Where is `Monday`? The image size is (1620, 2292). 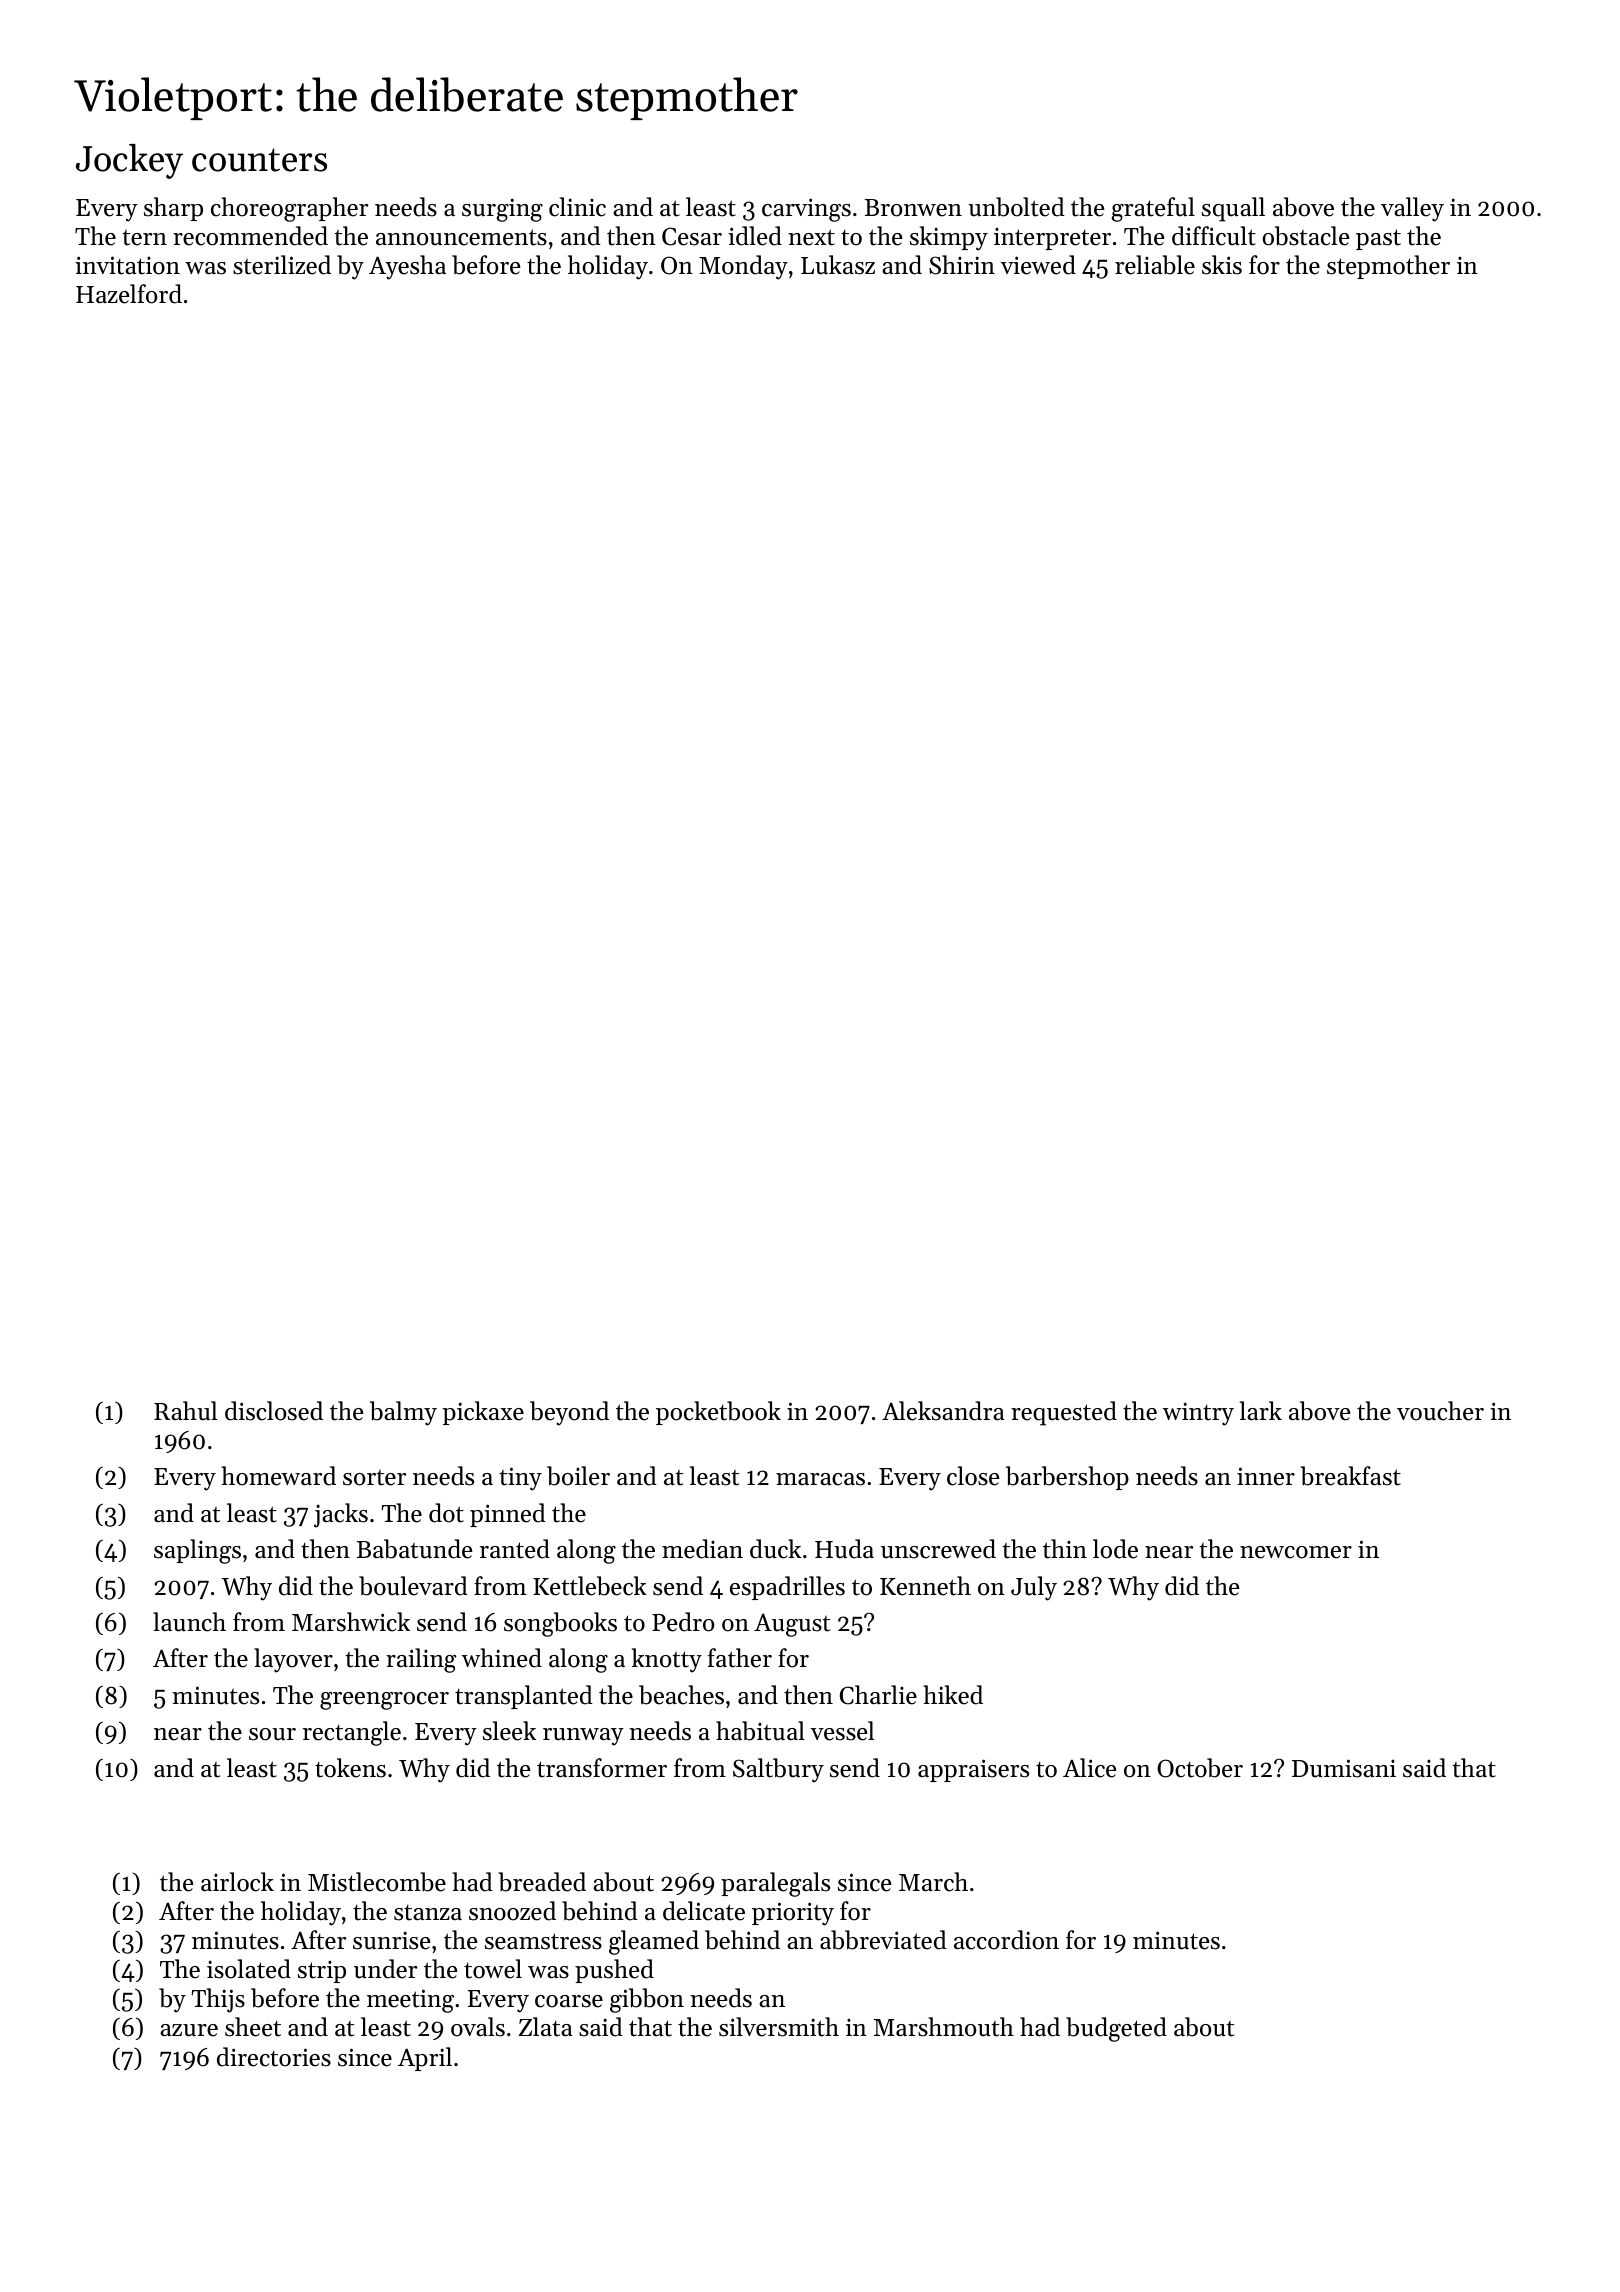
Monday is located at coordinates (743, 267).
